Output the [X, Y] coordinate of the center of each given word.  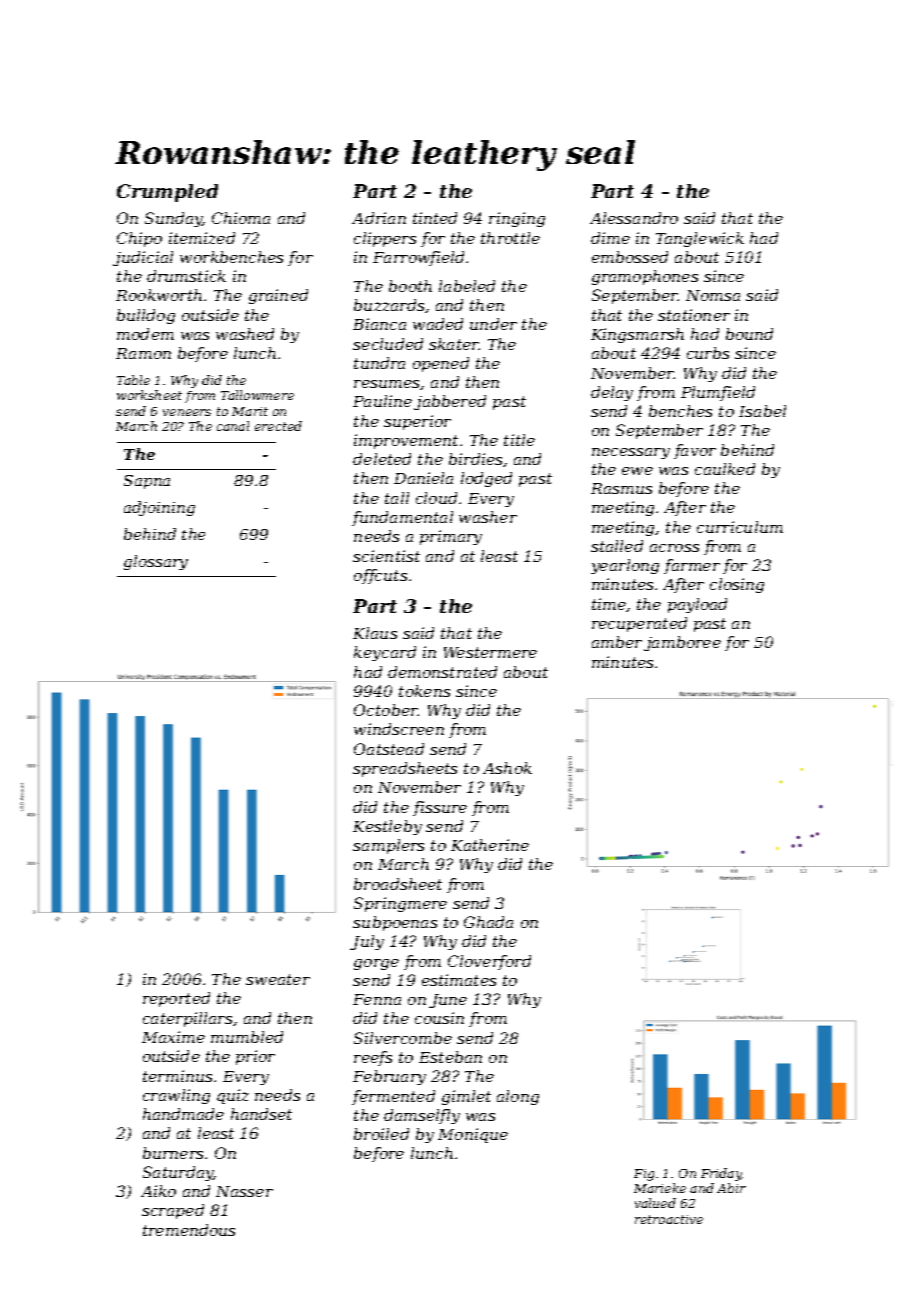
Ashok [507, 768]
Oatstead [389, 749]
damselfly [422, 1116]
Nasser [244, 1191]
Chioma [241, 218]
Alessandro [634, 218]
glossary [156, 562]
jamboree [682, 643]
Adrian [379, 218]
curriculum [740, 527]
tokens [424, 691]
